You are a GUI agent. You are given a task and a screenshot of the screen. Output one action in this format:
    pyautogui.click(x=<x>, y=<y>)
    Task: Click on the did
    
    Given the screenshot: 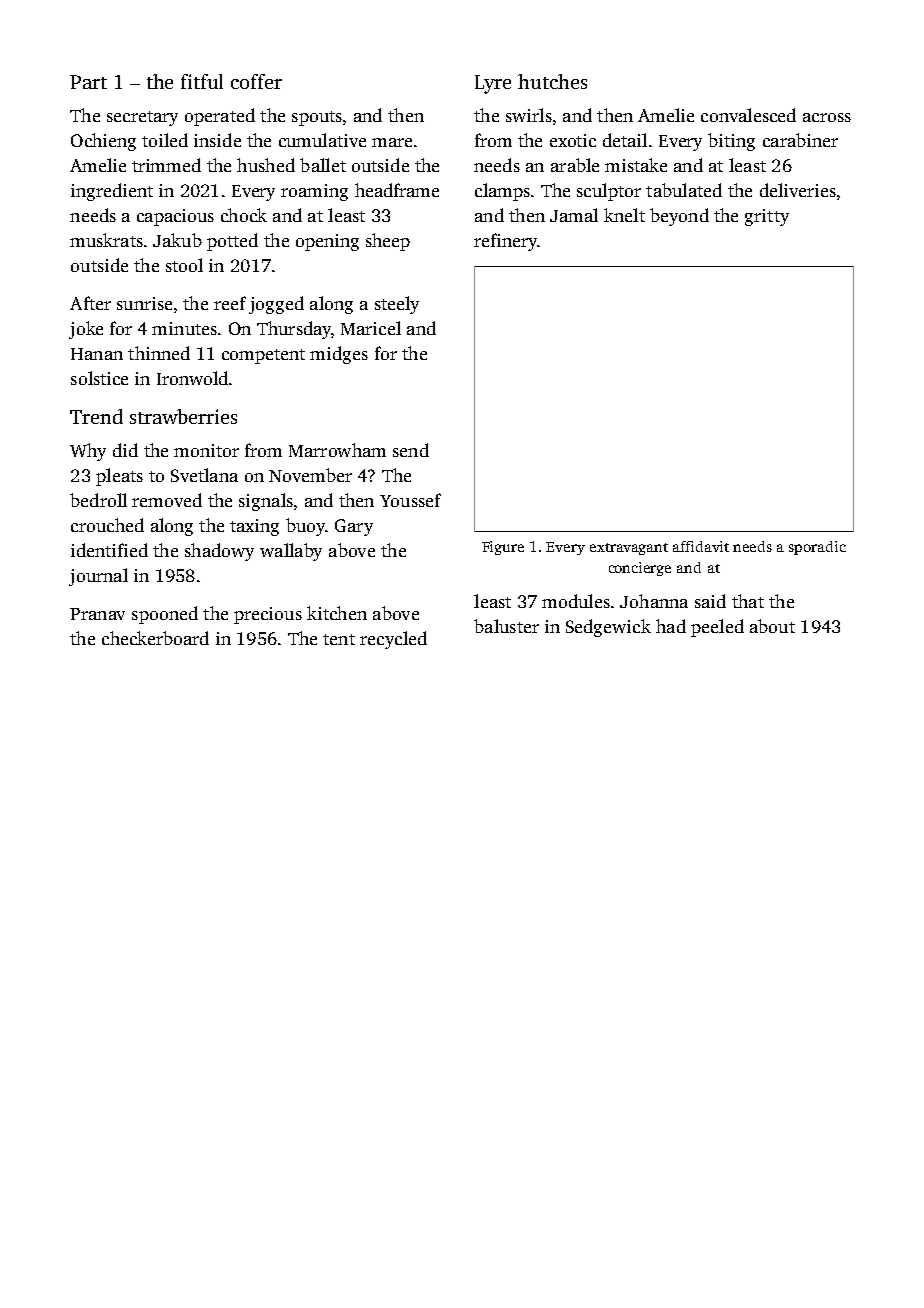 What is the action you would take?
    pyautogui.click(x=125, y=450)
